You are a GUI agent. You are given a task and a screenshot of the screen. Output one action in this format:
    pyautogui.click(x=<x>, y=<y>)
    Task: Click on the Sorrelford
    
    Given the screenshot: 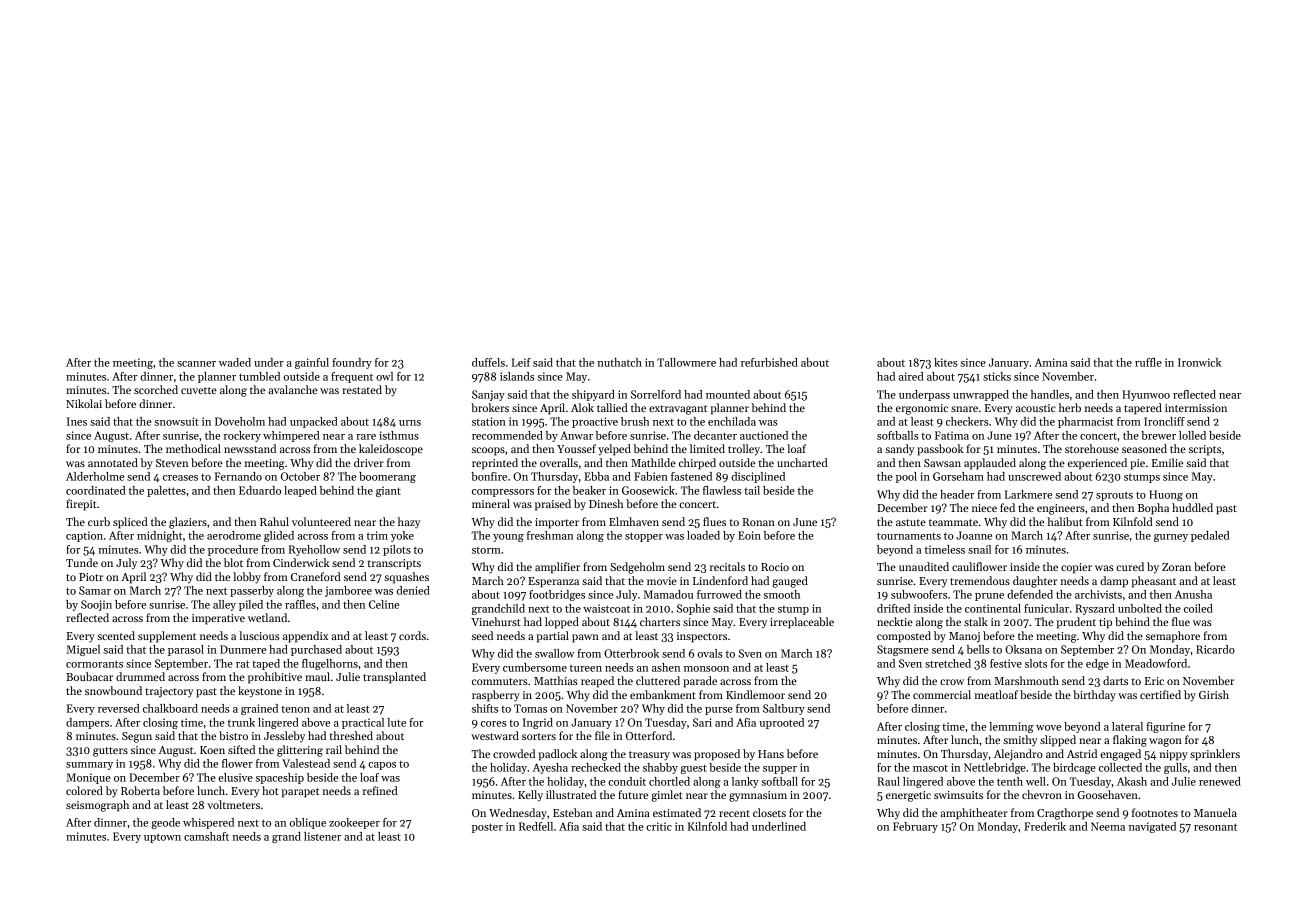 What is the action you would take?
    pyautogui.click(x=656, y=394)
